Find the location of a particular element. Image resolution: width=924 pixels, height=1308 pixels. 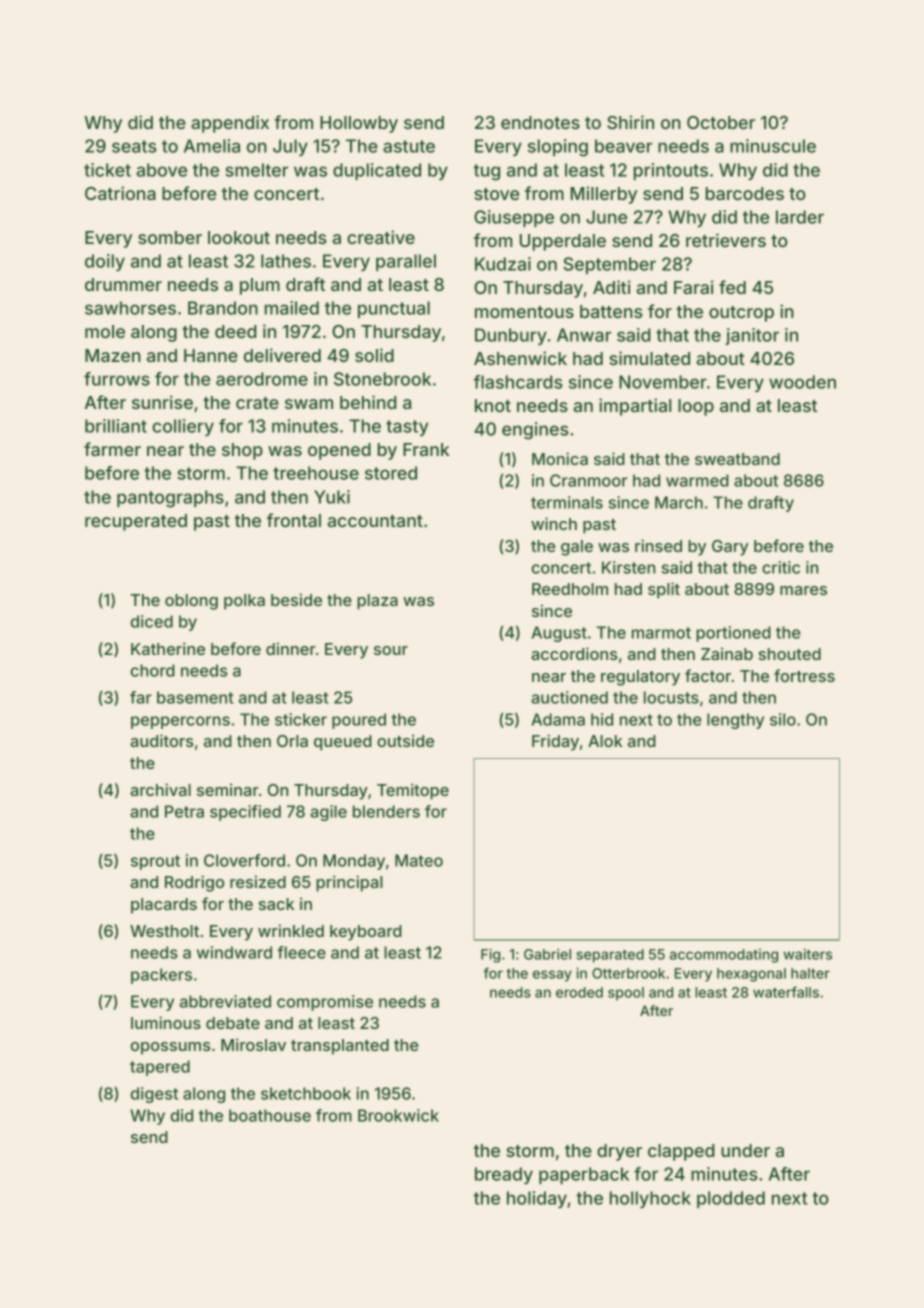

Temitope is located at coordinates (413, 791).
